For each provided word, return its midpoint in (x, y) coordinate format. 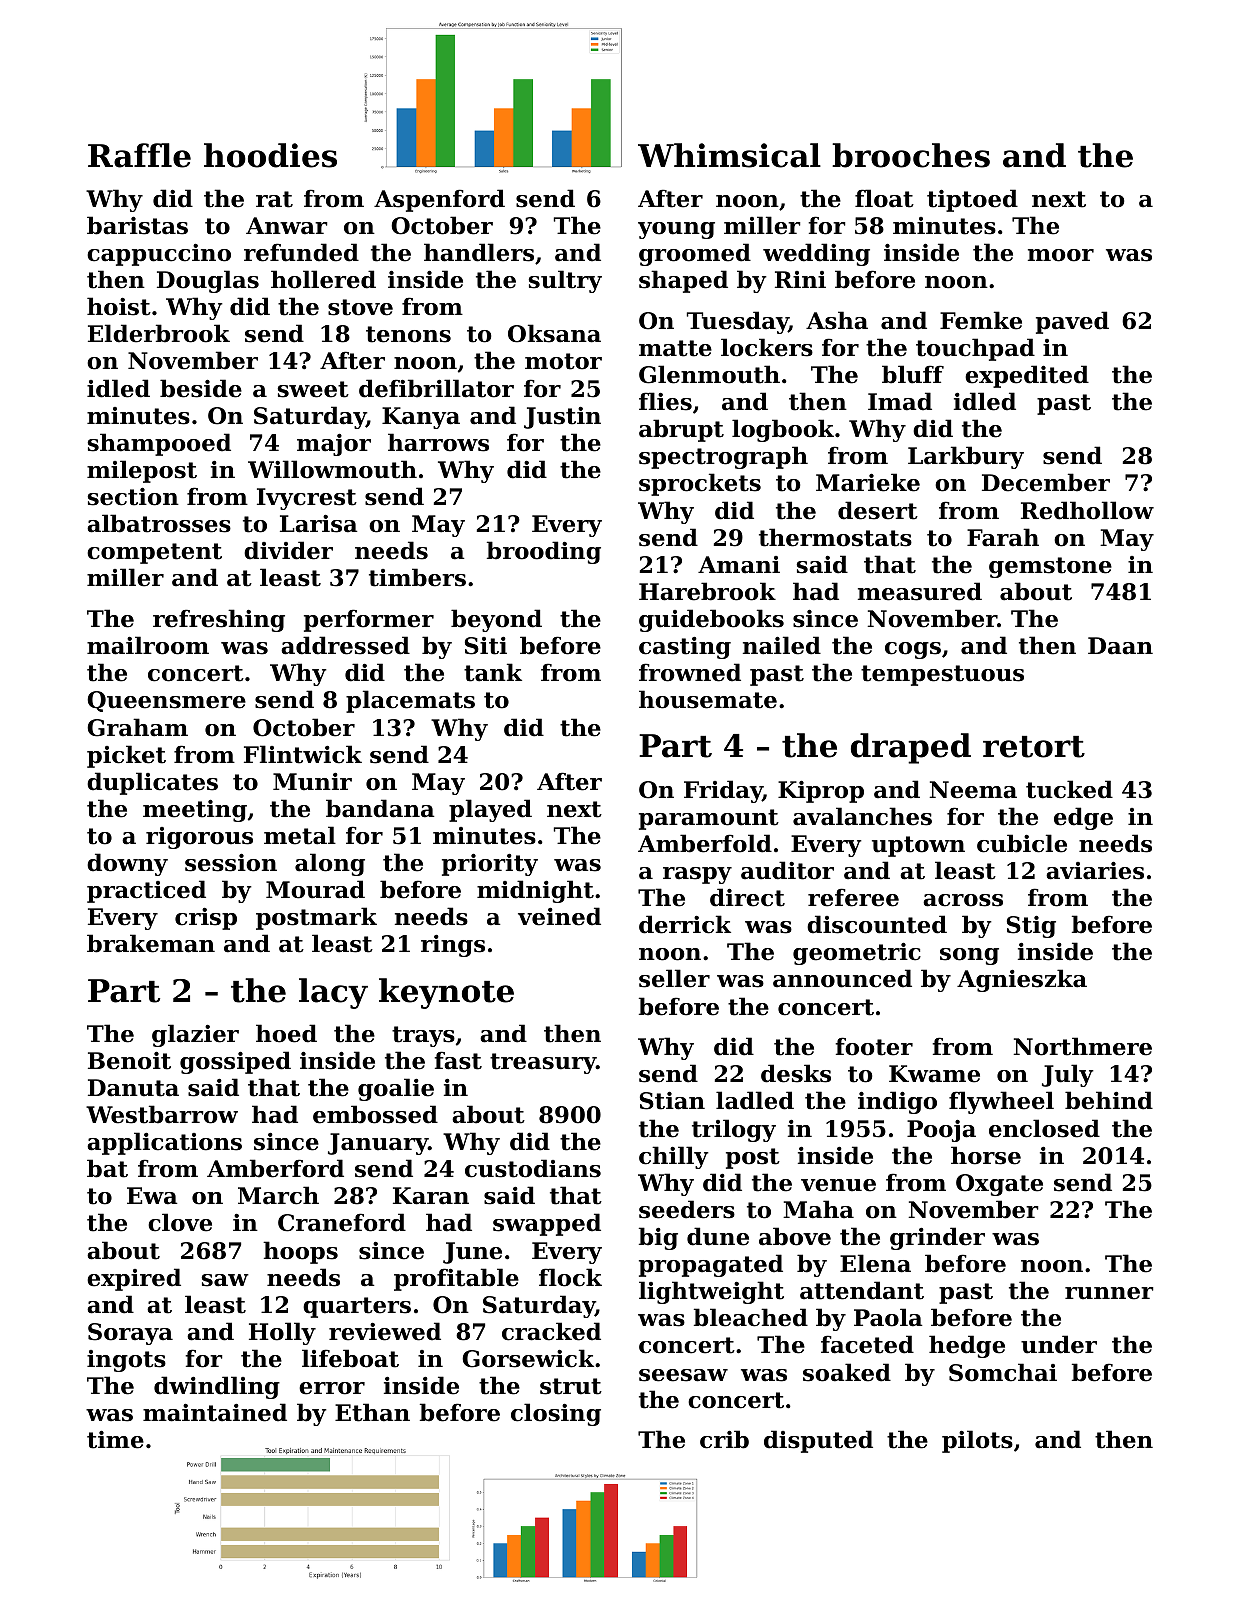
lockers (767, 347)
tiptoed (972, 200)
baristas (137, 225)
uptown (918, 846)
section (133, 497)
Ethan (372, 1412)
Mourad (315, 889)
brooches (911, 155)
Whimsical (729, 155)
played (490, 810)
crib (724, 1439)
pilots (977, 1441)
